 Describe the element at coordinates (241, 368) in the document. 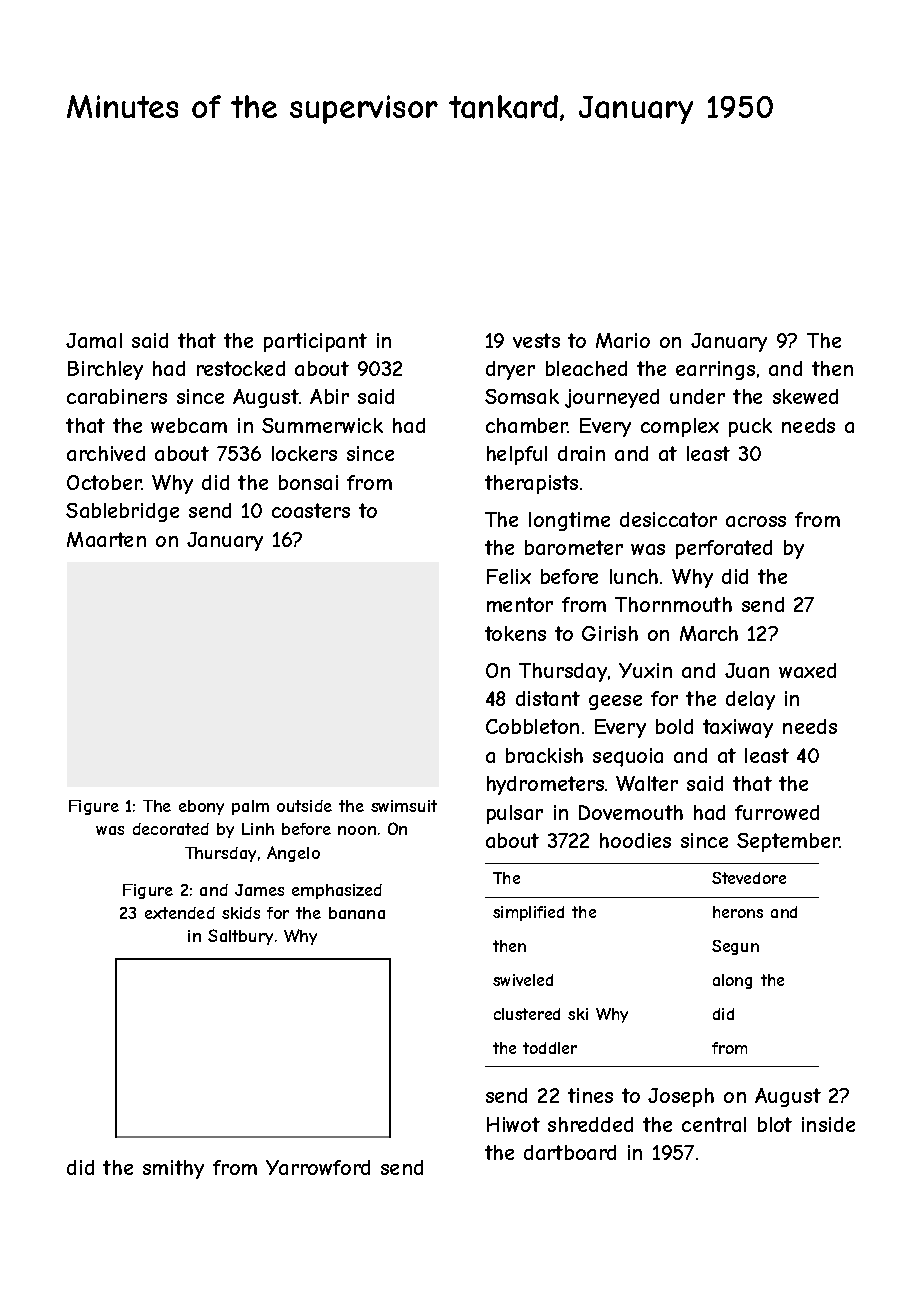

I see `restocked` at that location.
